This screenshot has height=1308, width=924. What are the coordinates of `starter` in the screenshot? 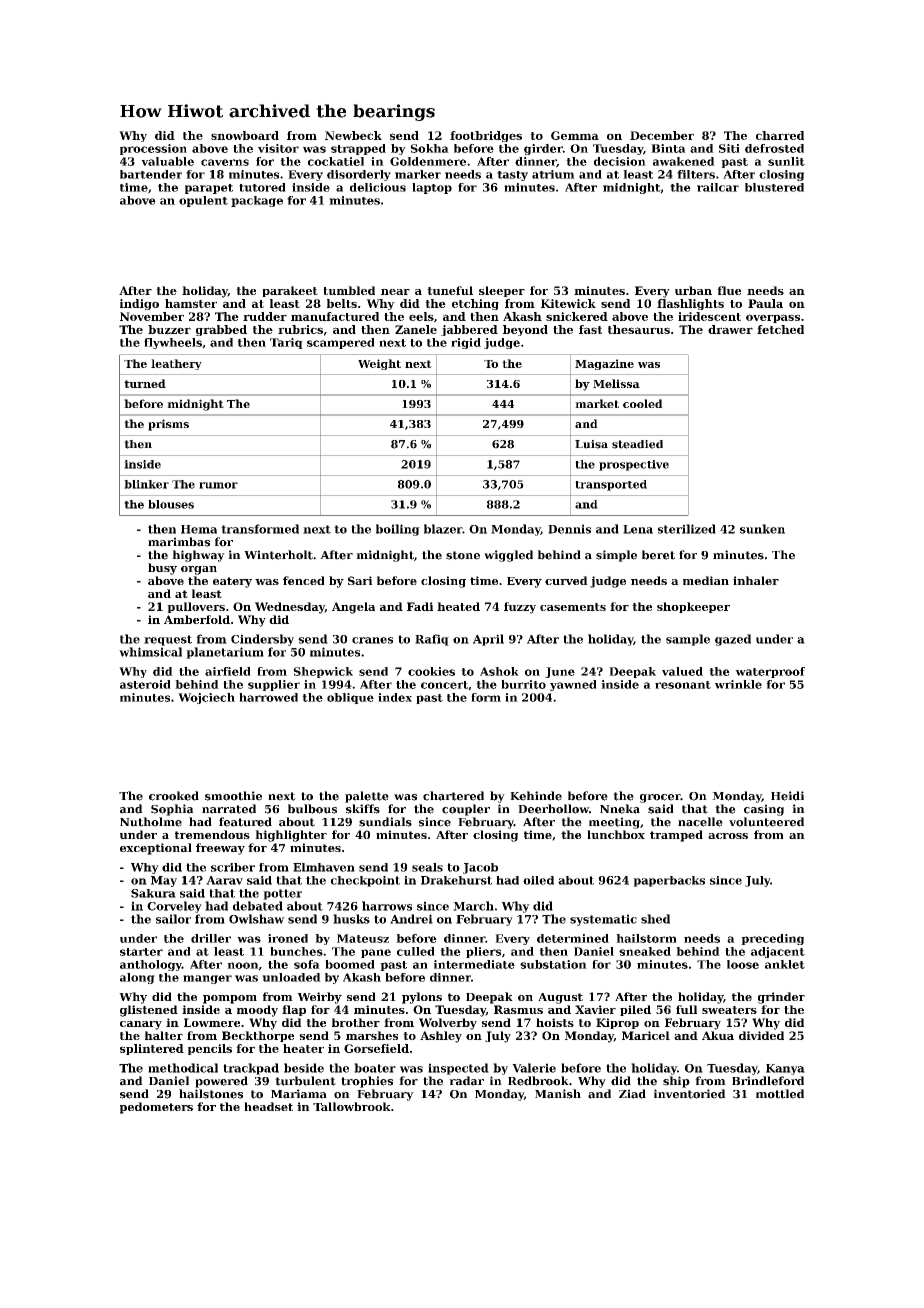 It's located at (141, 952).
